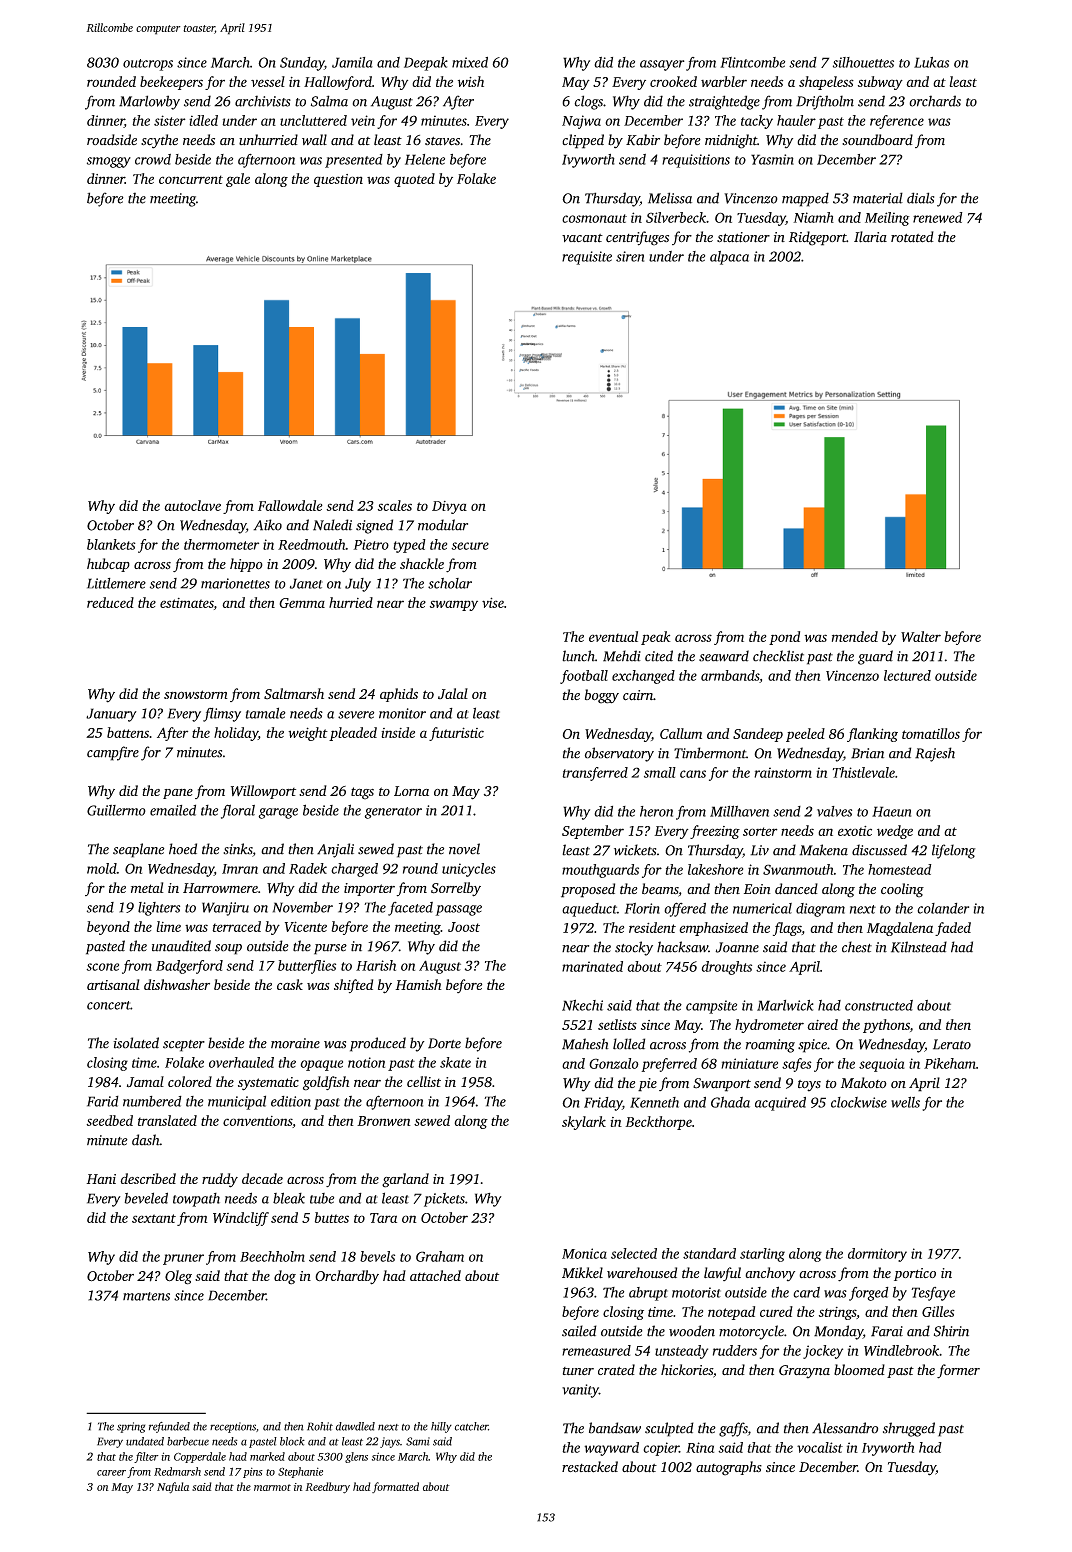 This screenshot has height=1552, width=1072. I want to click on Gonzalo, so click(614, 1063).
